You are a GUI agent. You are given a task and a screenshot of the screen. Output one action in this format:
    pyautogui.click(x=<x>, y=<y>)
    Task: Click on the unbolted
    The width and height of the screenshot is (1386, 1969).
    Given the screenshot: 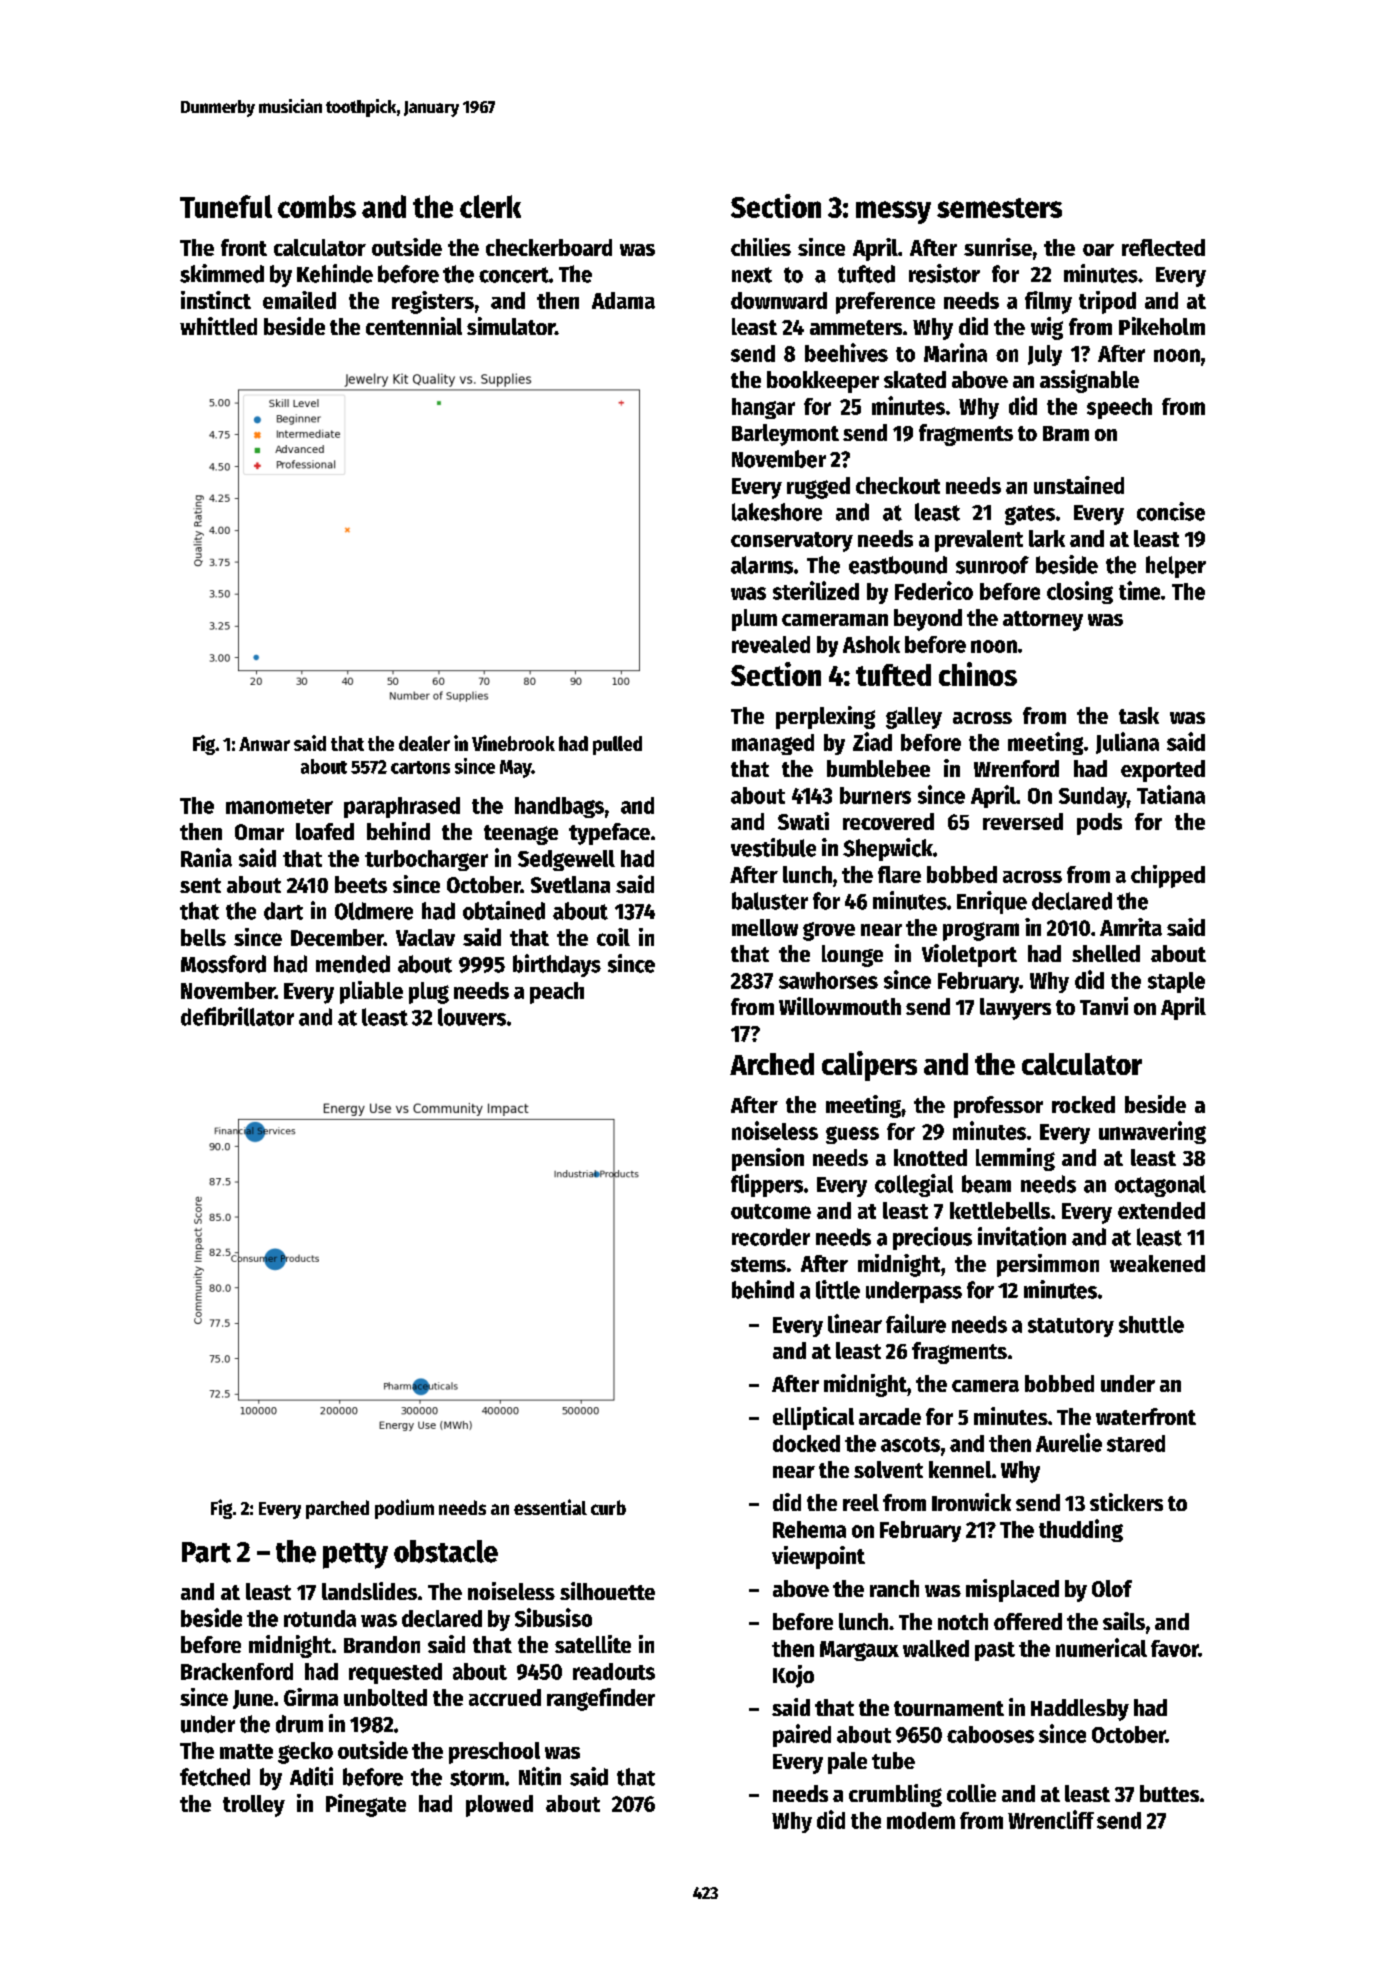 What is the action you would take?
    pyautogui.click(x=385, y=1697)
